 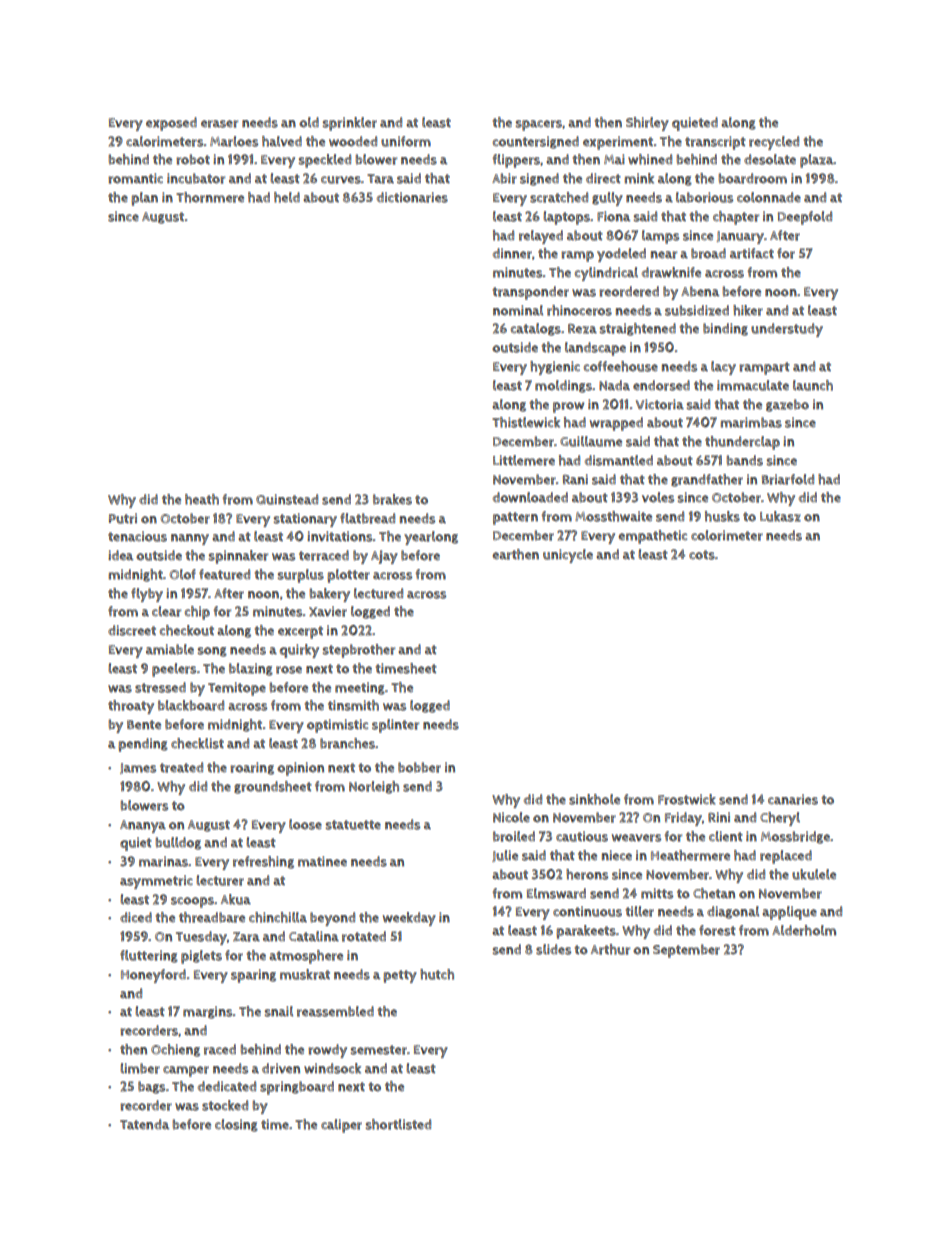 What do you see at coordinates (197, 743) in the page?
I see `checklist` at bounding box center [197, 743].
